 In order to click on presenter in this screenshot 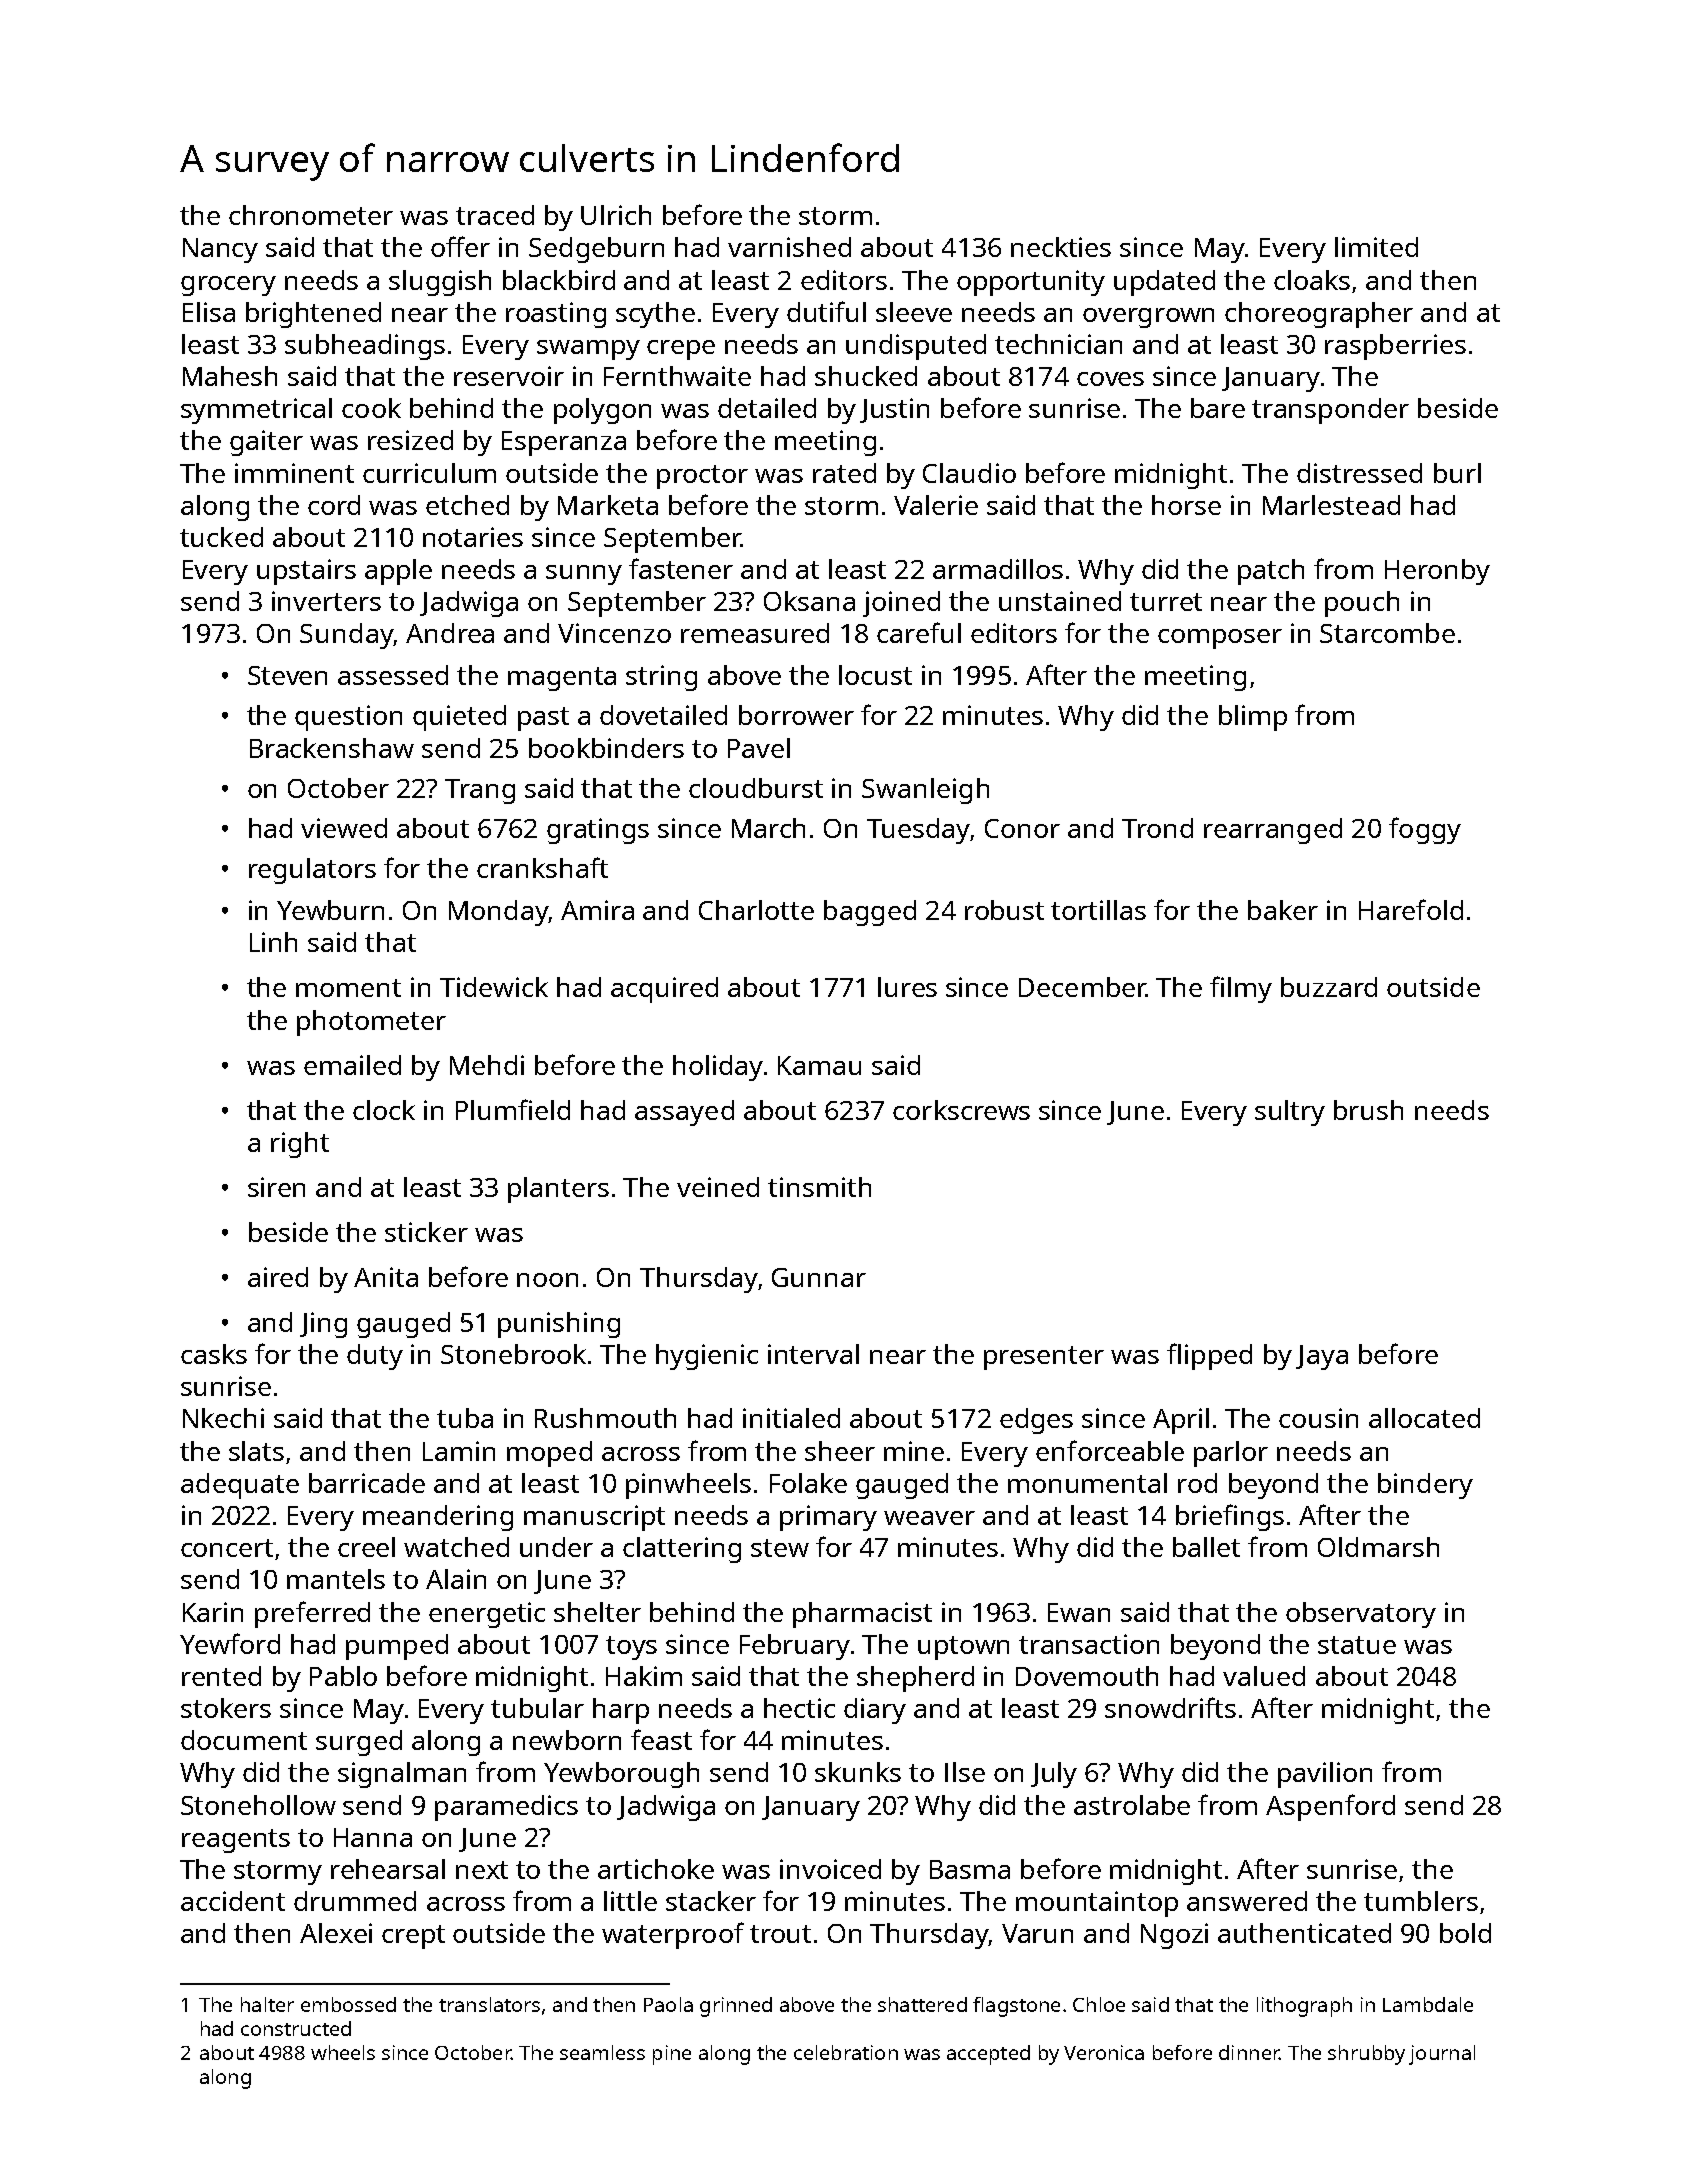, I will do `click(1044, 1358)`.
